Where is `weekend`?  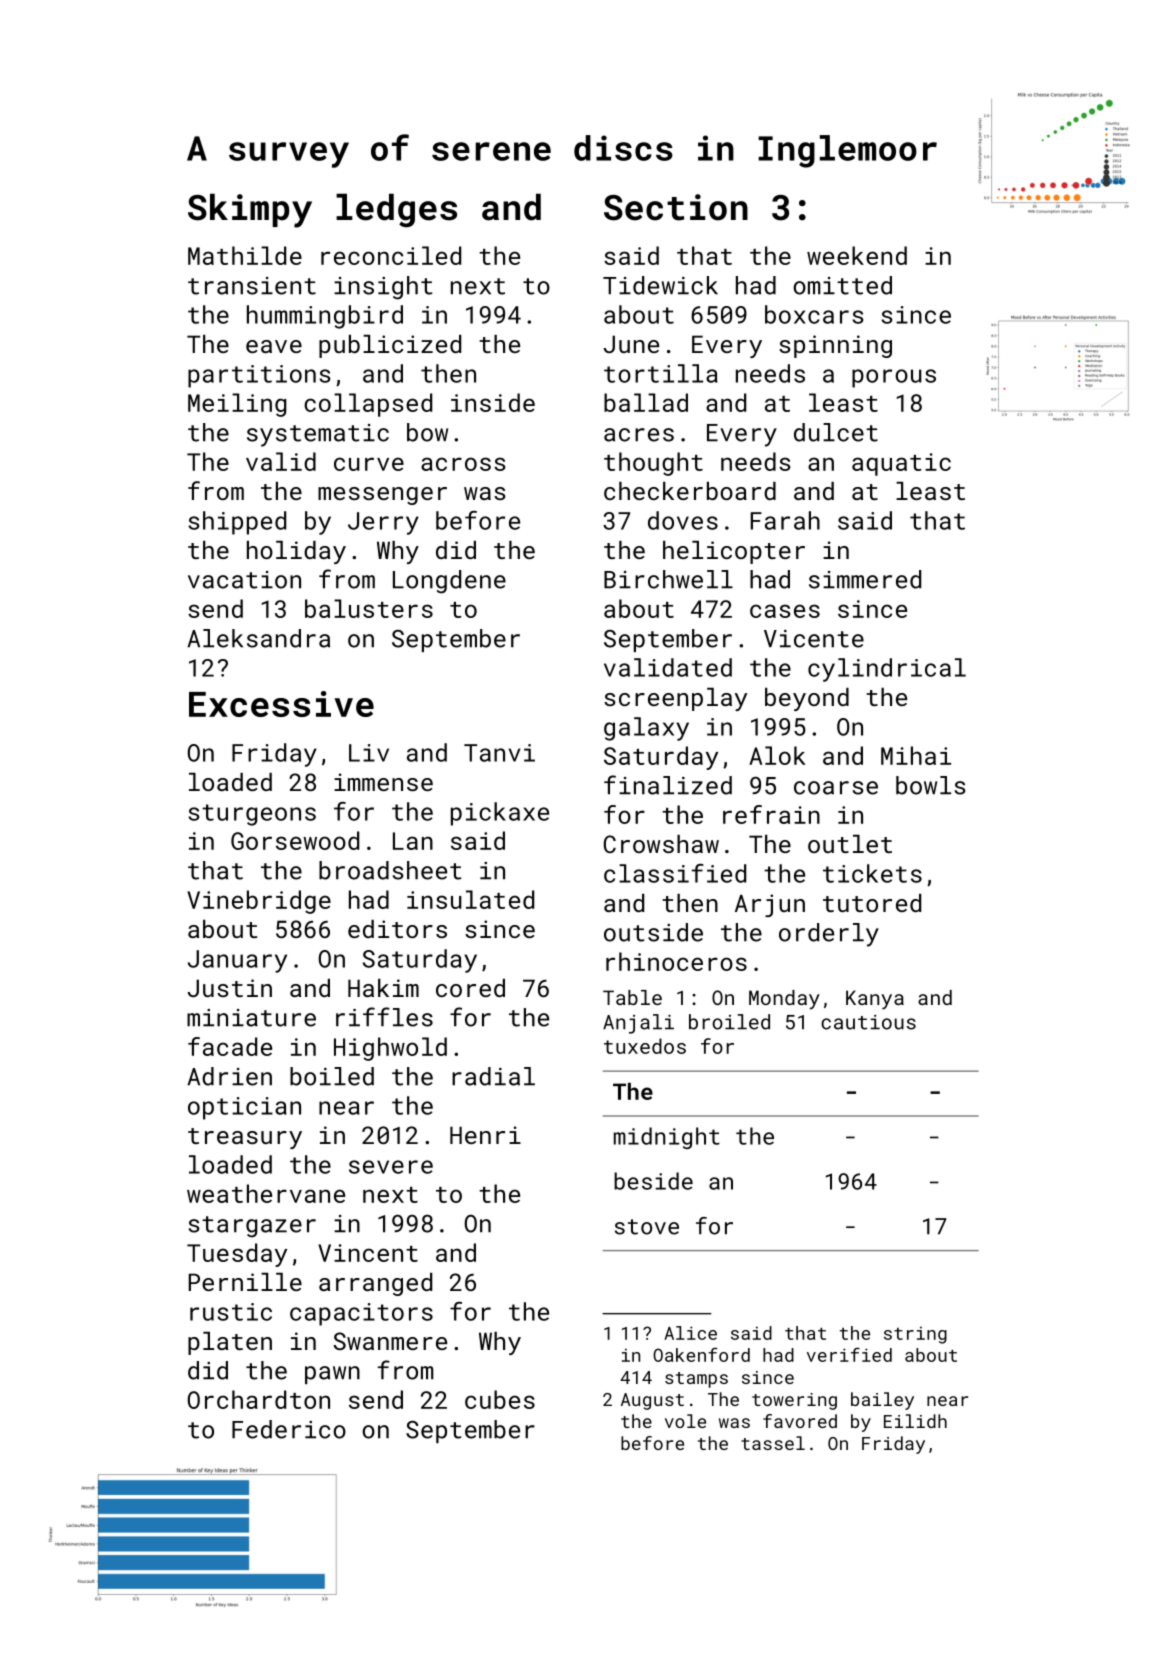 weekend is located at coordinates (857, 255).
